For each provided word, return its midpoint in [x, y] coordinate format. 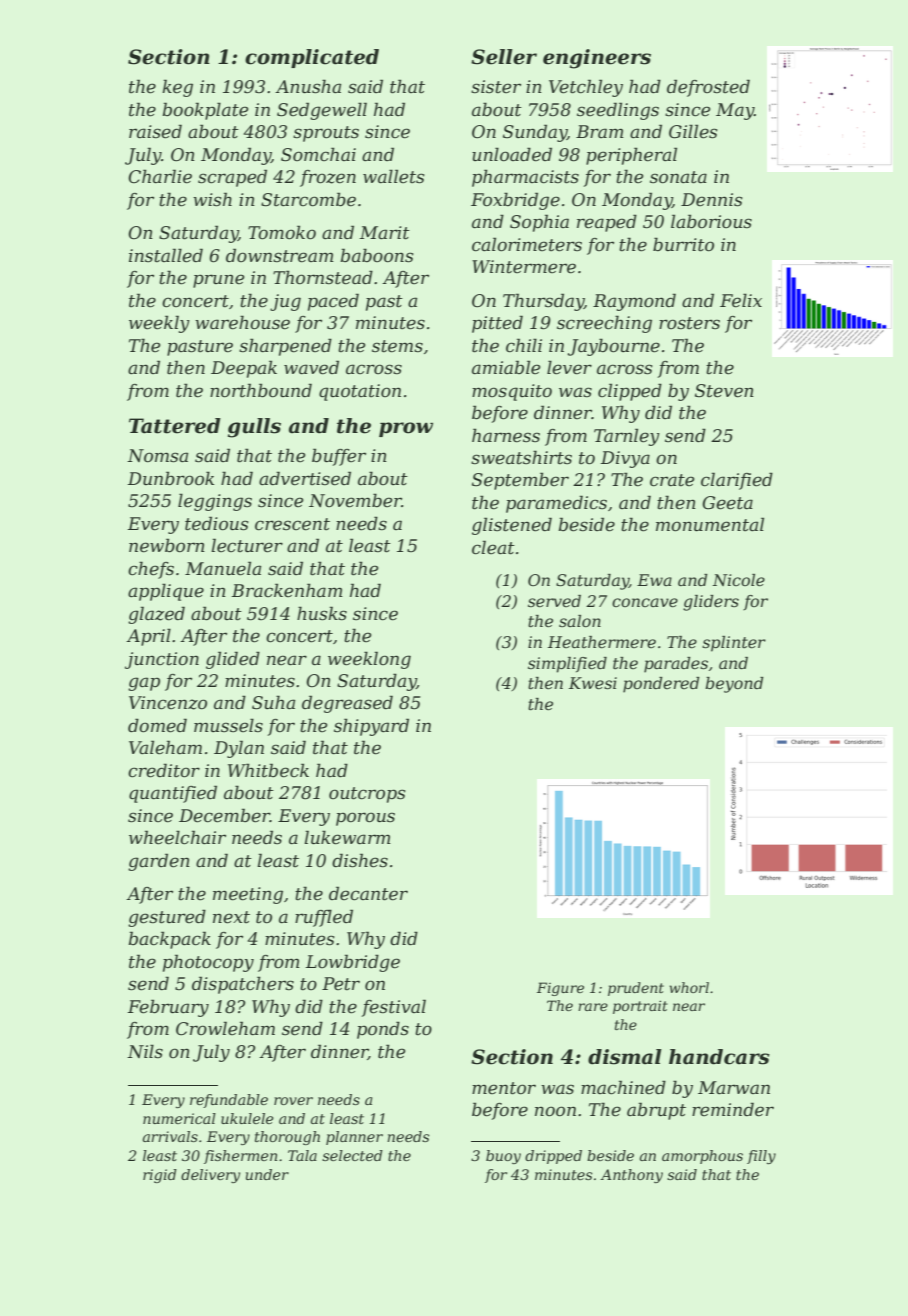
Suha [273, 702]
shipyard [371, 727]
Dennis [711, 200]
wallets [393, 176]
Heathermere [602, 642]
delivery [210, 1176]
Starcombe [308, 199]
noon [555, 1111]
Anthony [631, 1176]
